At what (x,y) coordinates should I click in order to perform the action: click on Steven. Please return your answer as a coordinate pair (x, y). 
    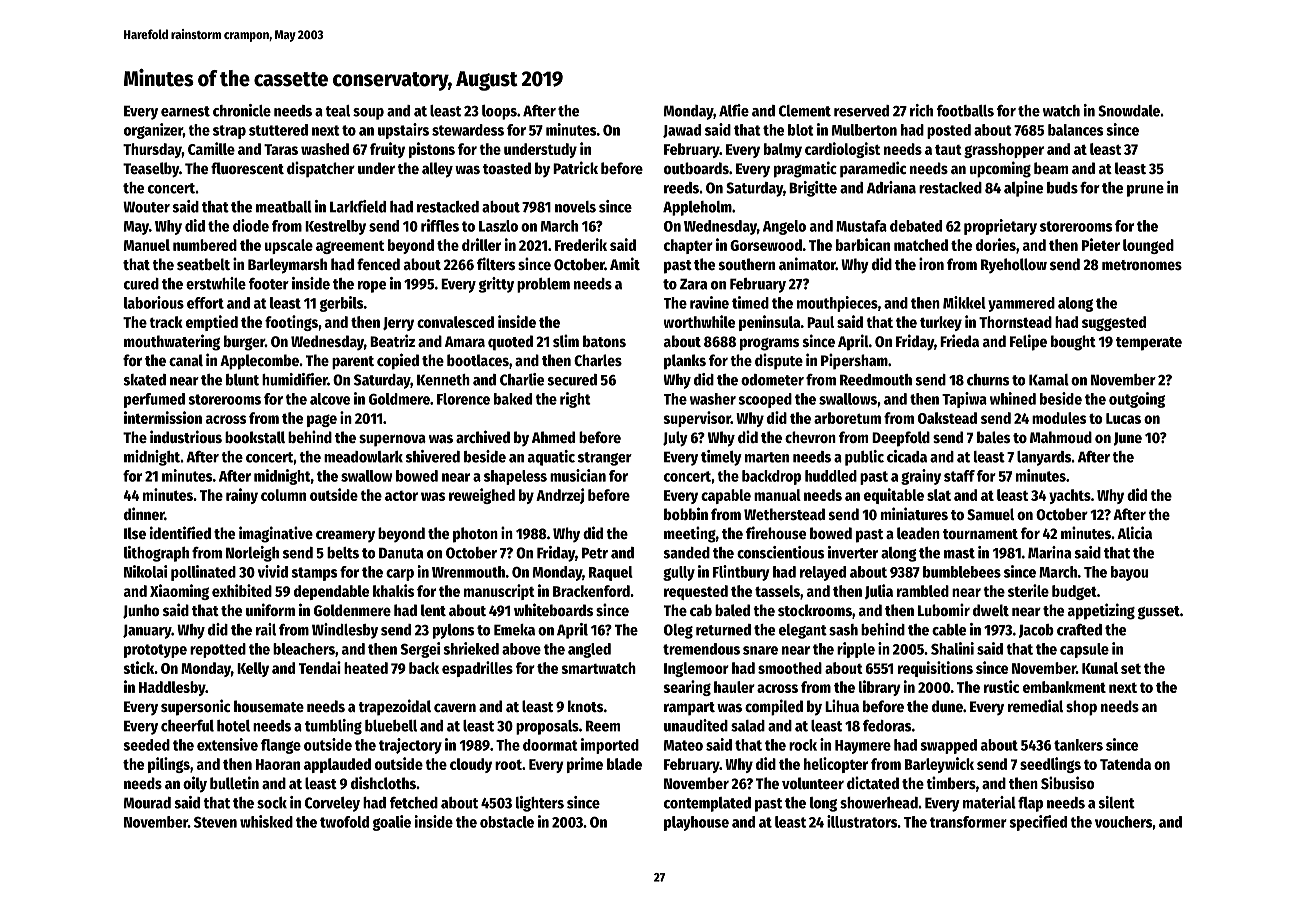
    Looking at the image, I should click on (215, 822).
